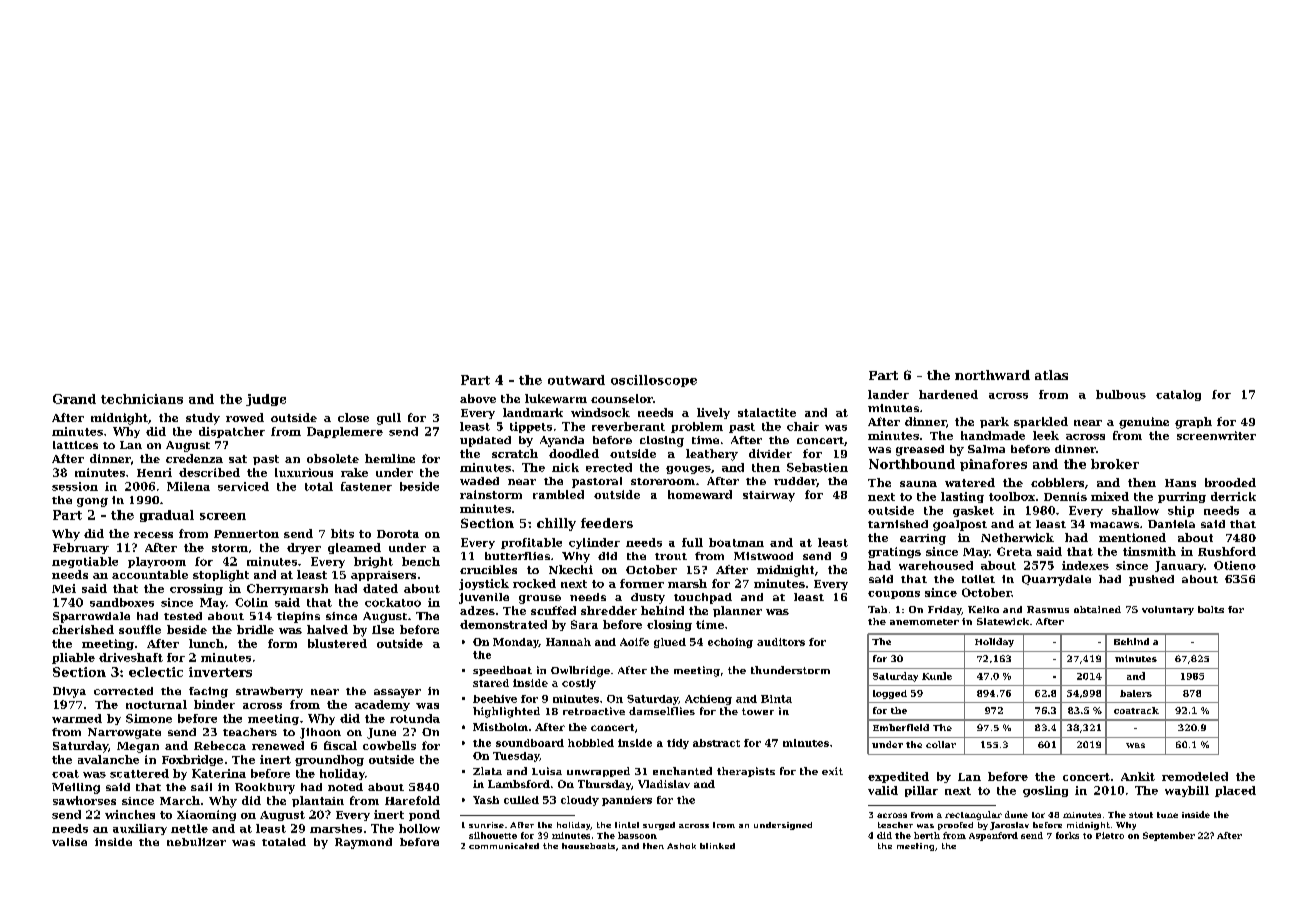  I want to click on chilly, so click(556, 524).
